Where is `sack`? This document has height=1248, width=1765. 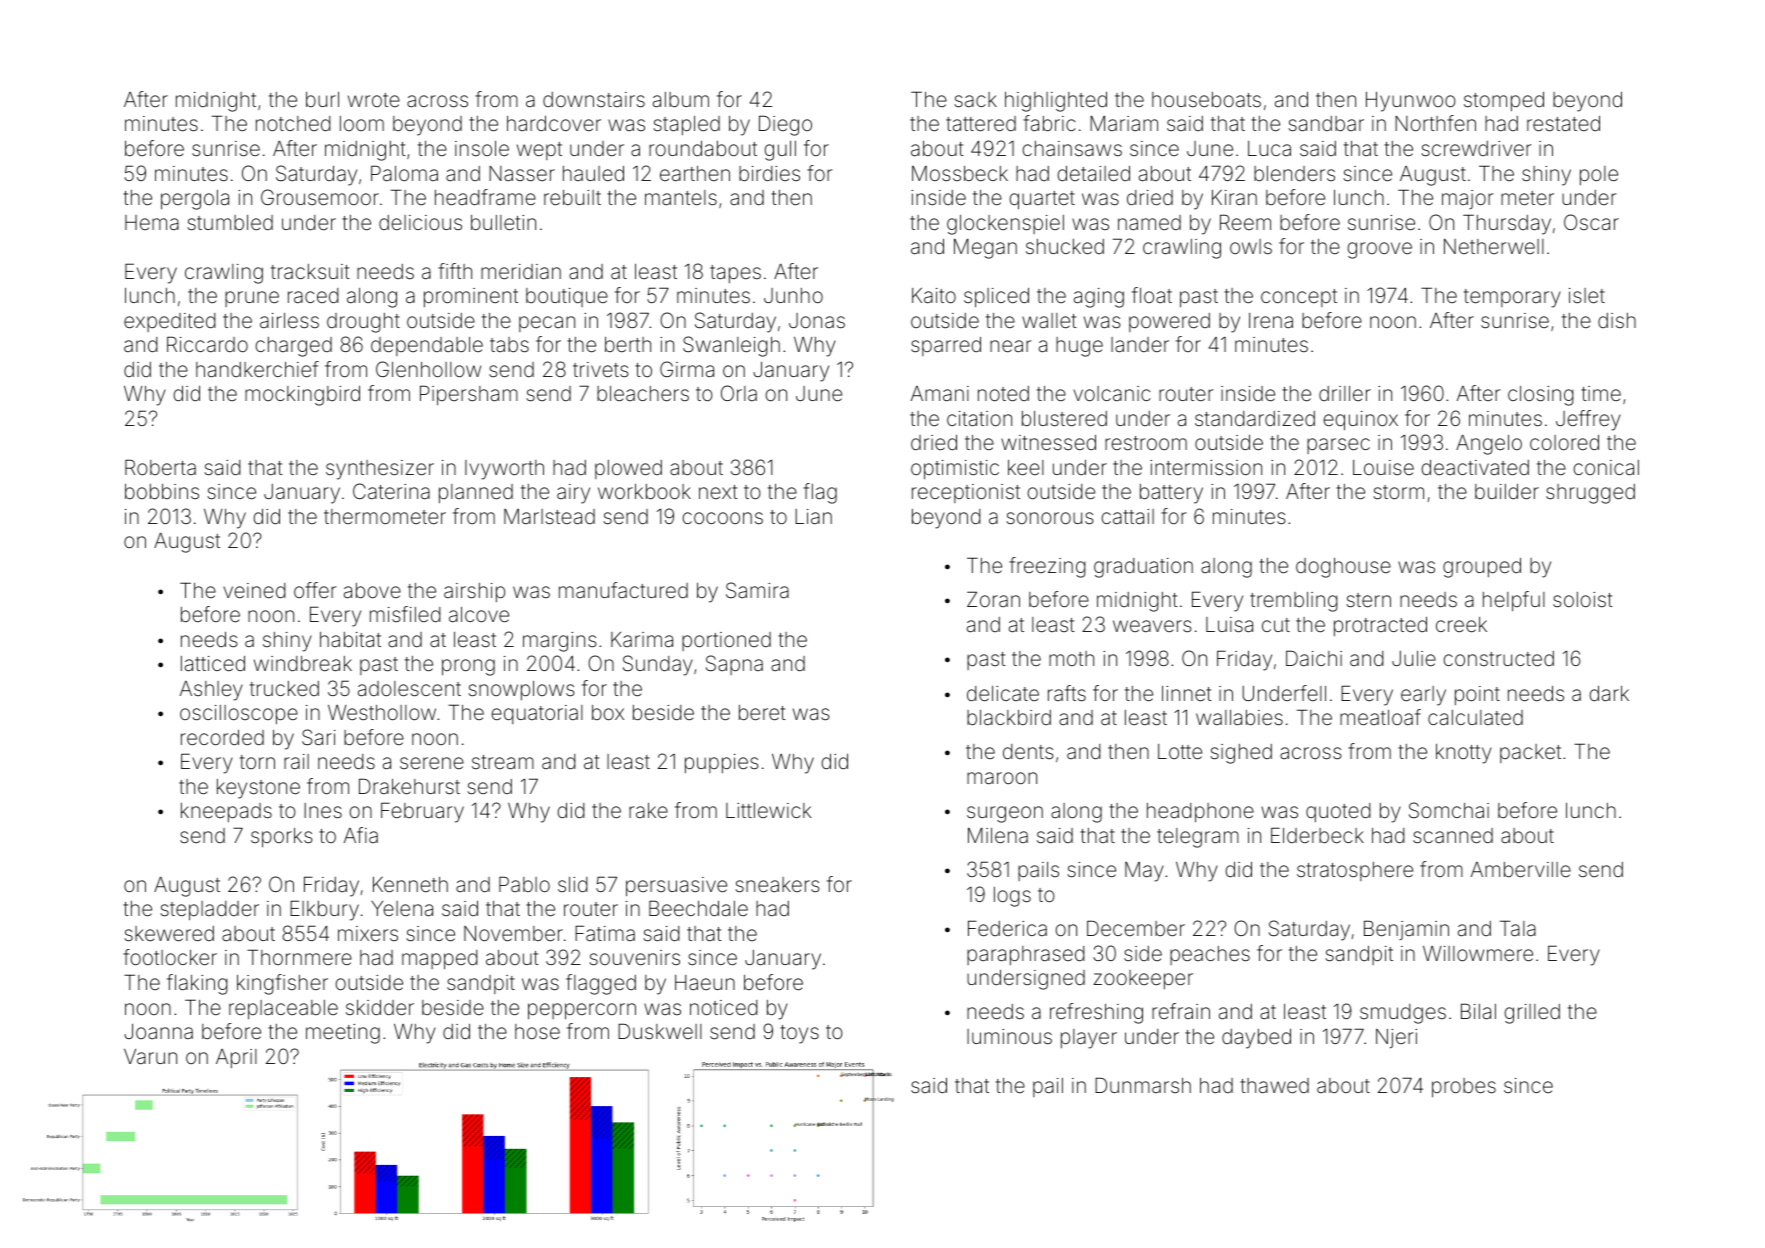
sack is located at coordinates (975, 99).
